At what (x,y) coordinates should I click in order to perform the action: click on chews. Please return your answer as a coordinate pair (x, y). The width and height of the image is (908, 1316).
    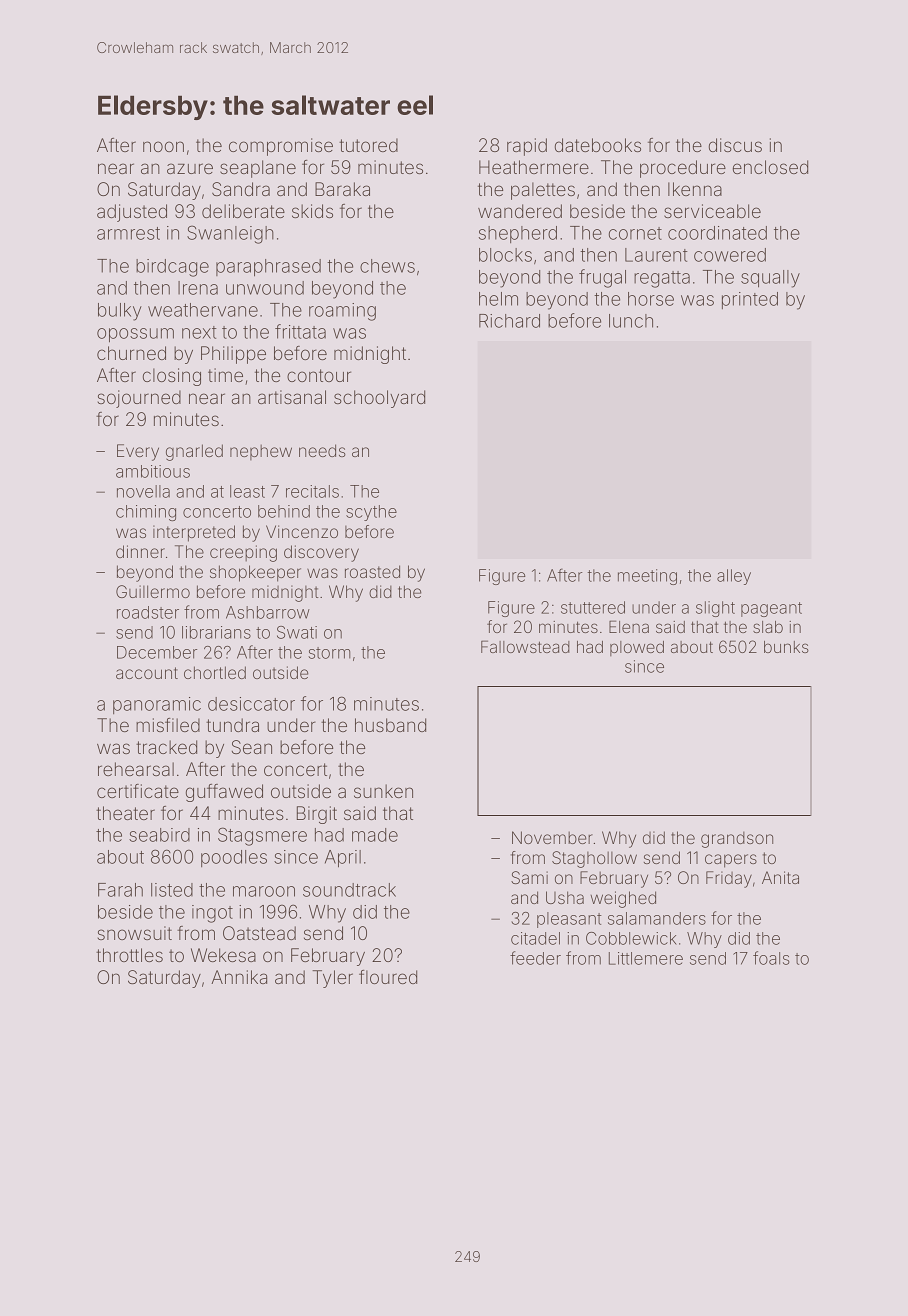
    Looking at the image, I should click on (387, 266).
